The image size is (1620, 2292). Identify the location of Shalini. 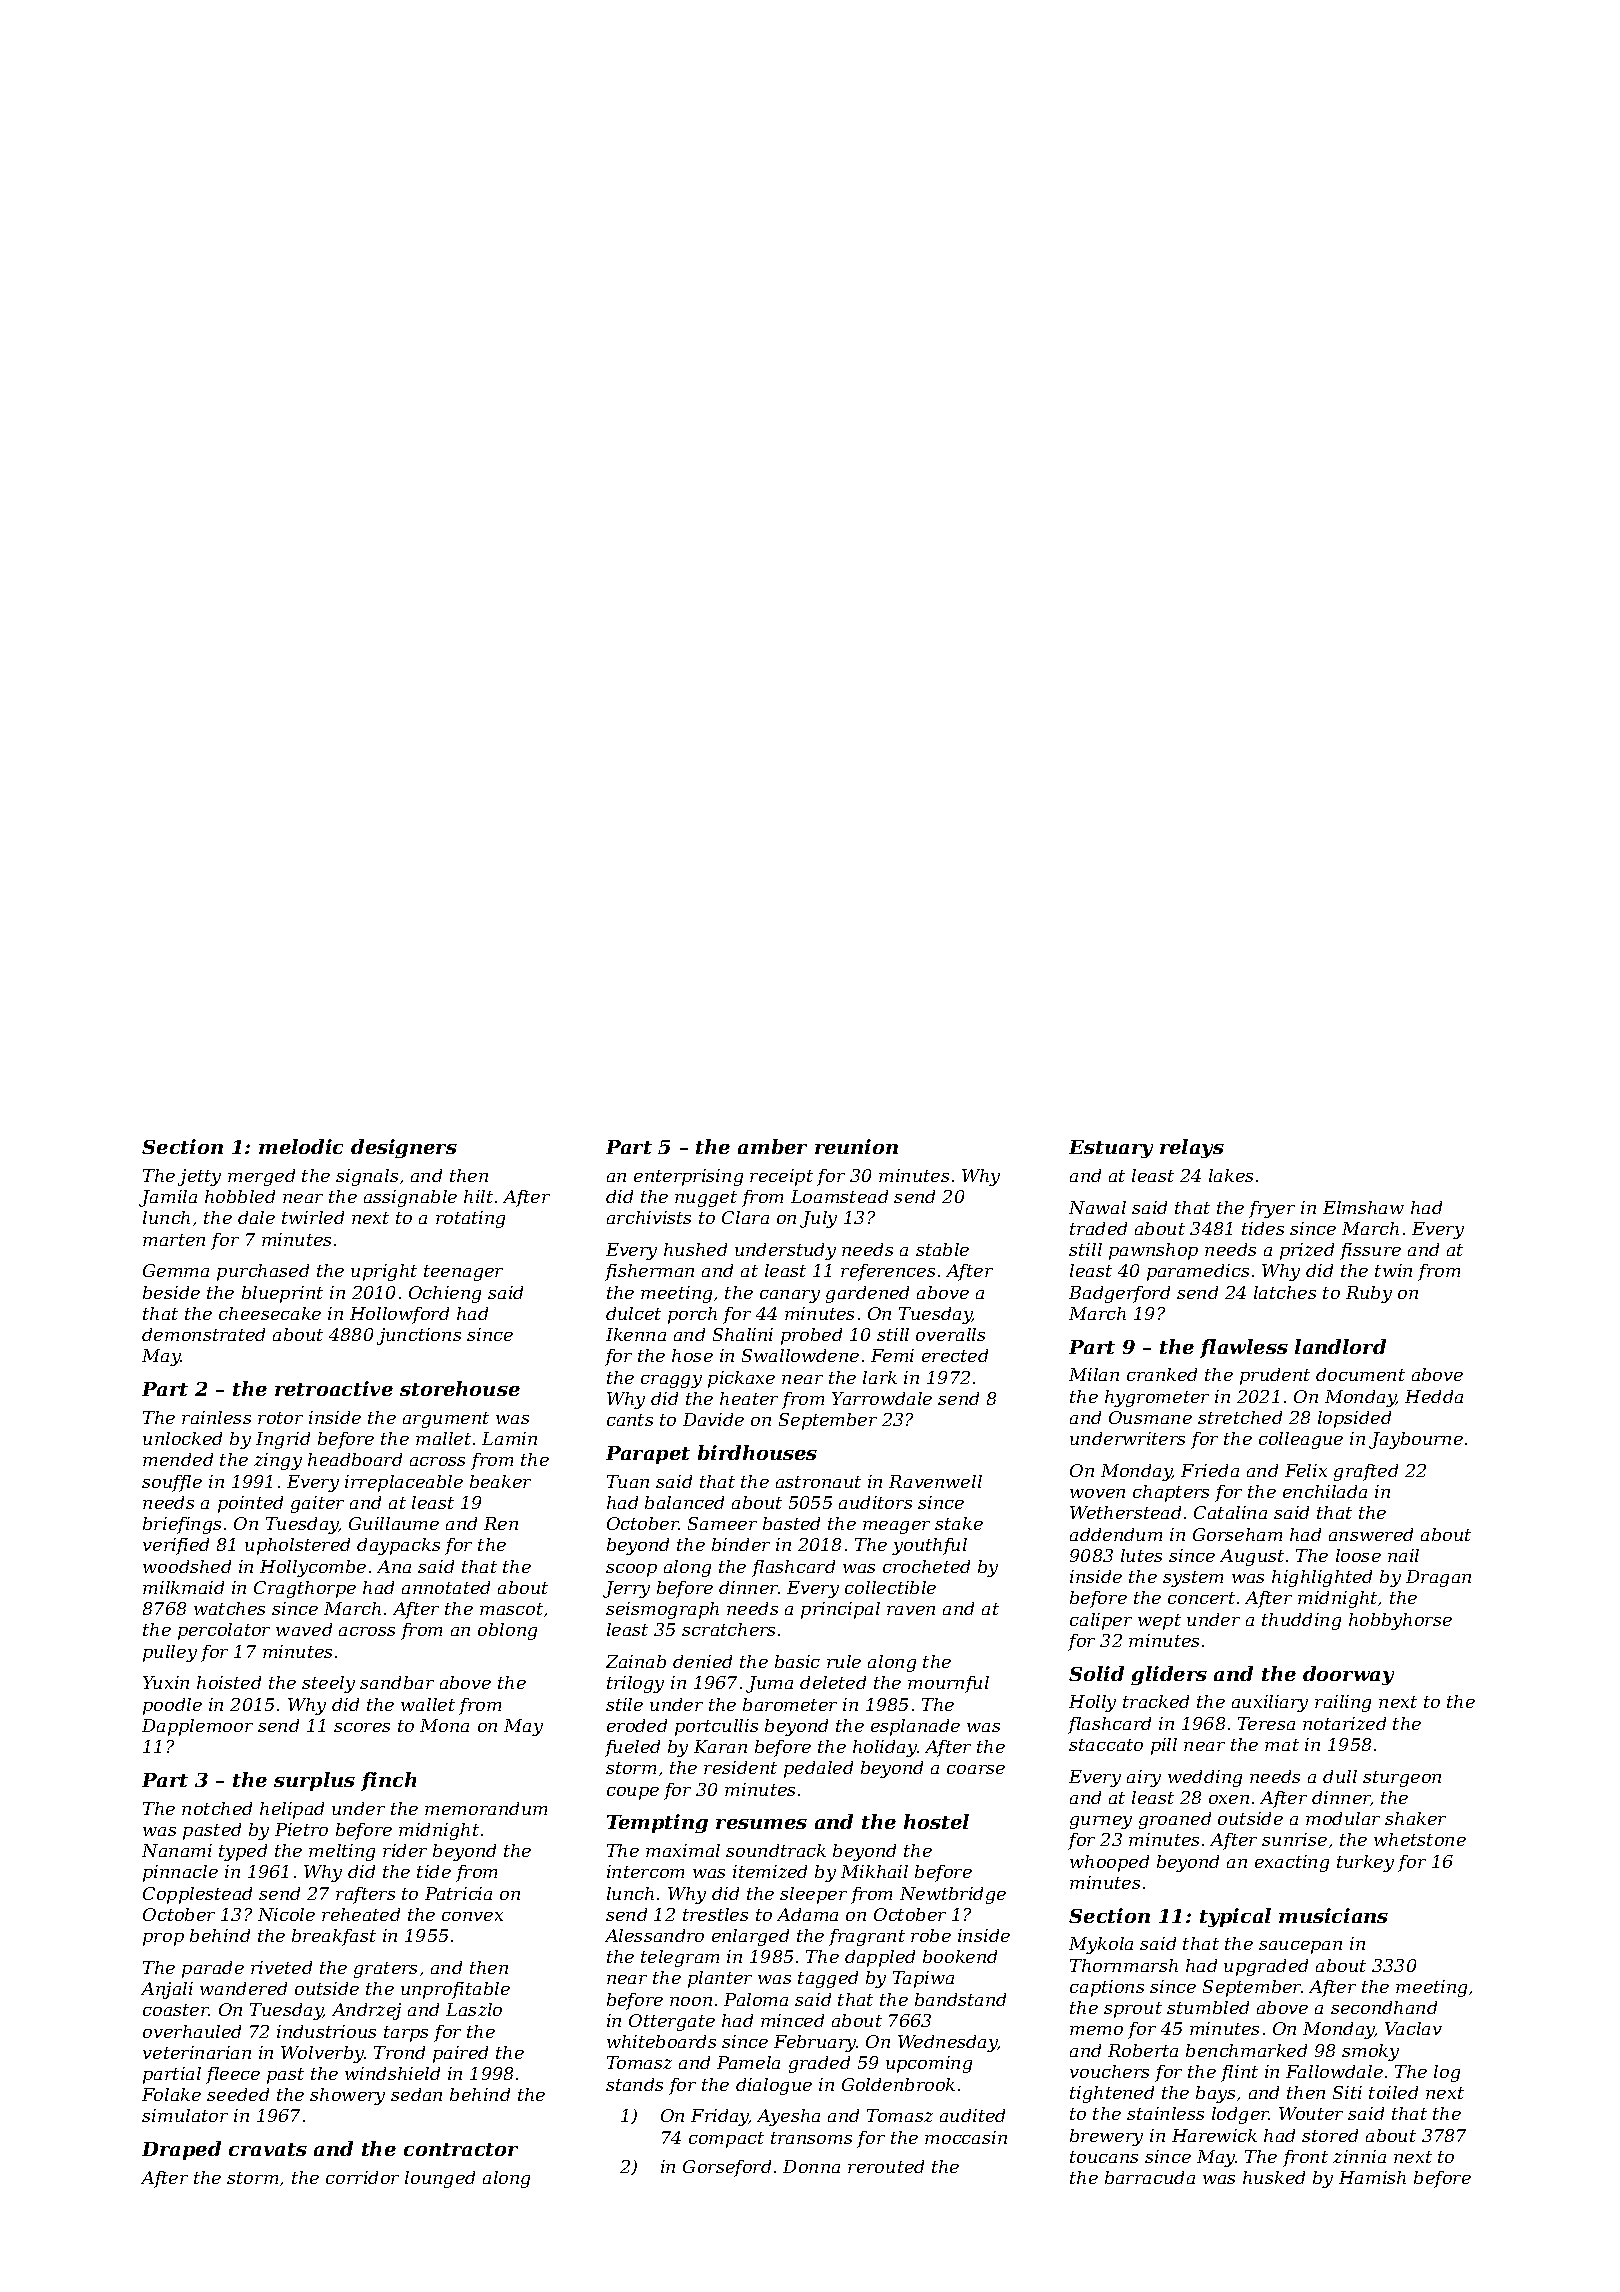
(743, 1334).
